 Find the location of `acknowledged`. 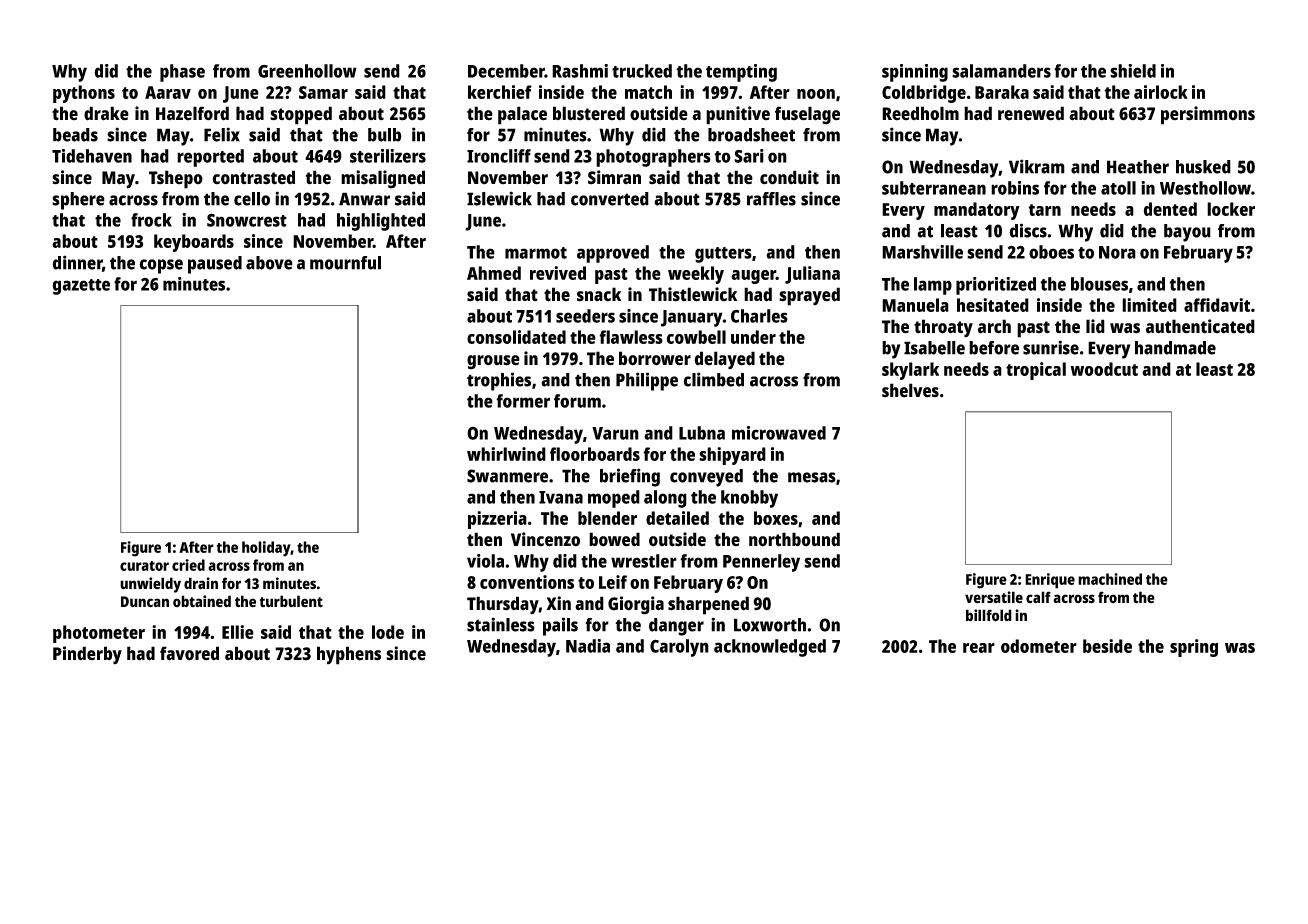

acknowledged is located at coordinates (770, 648).
